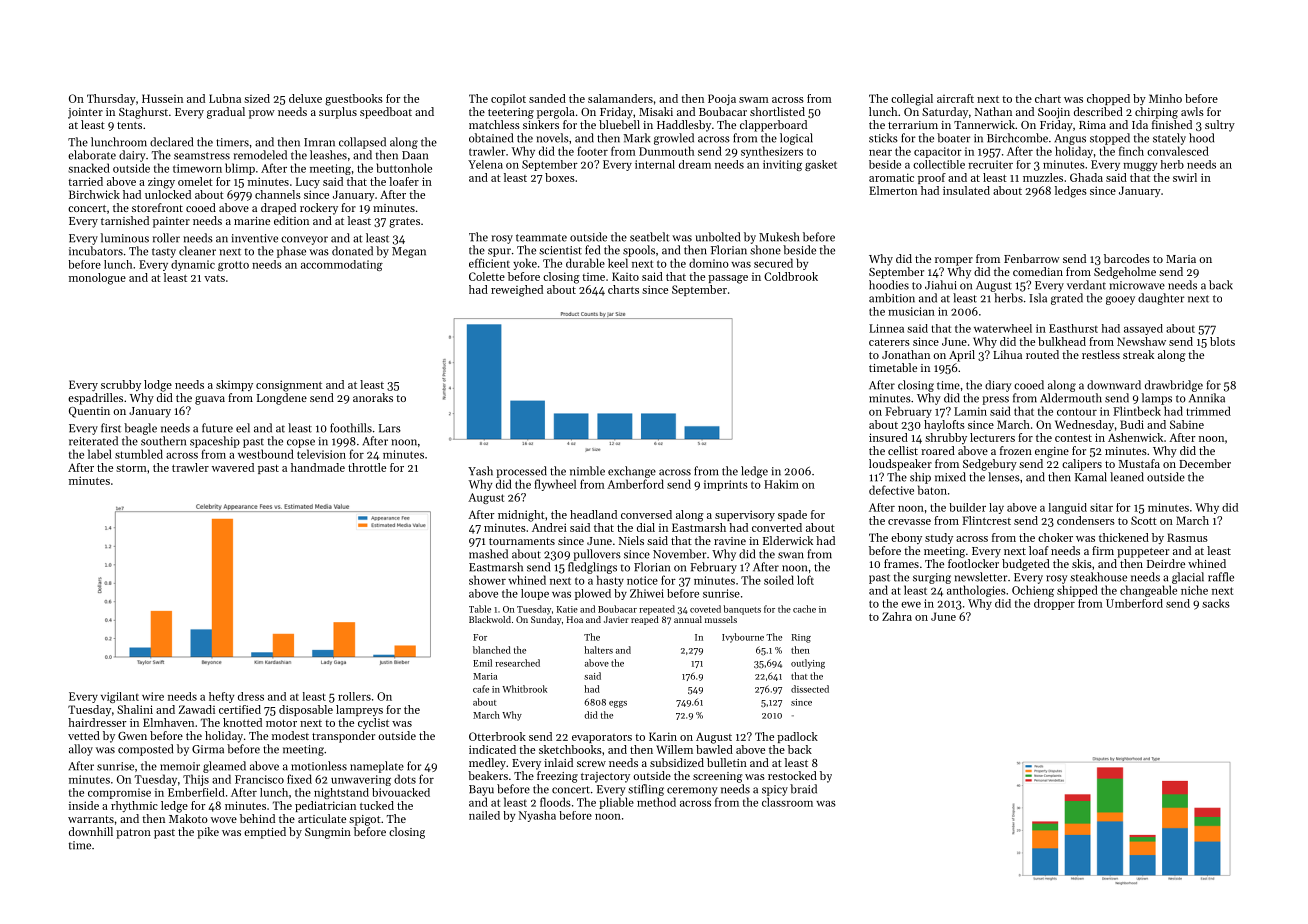  I want to click on Hussein, so click(162, 98).
